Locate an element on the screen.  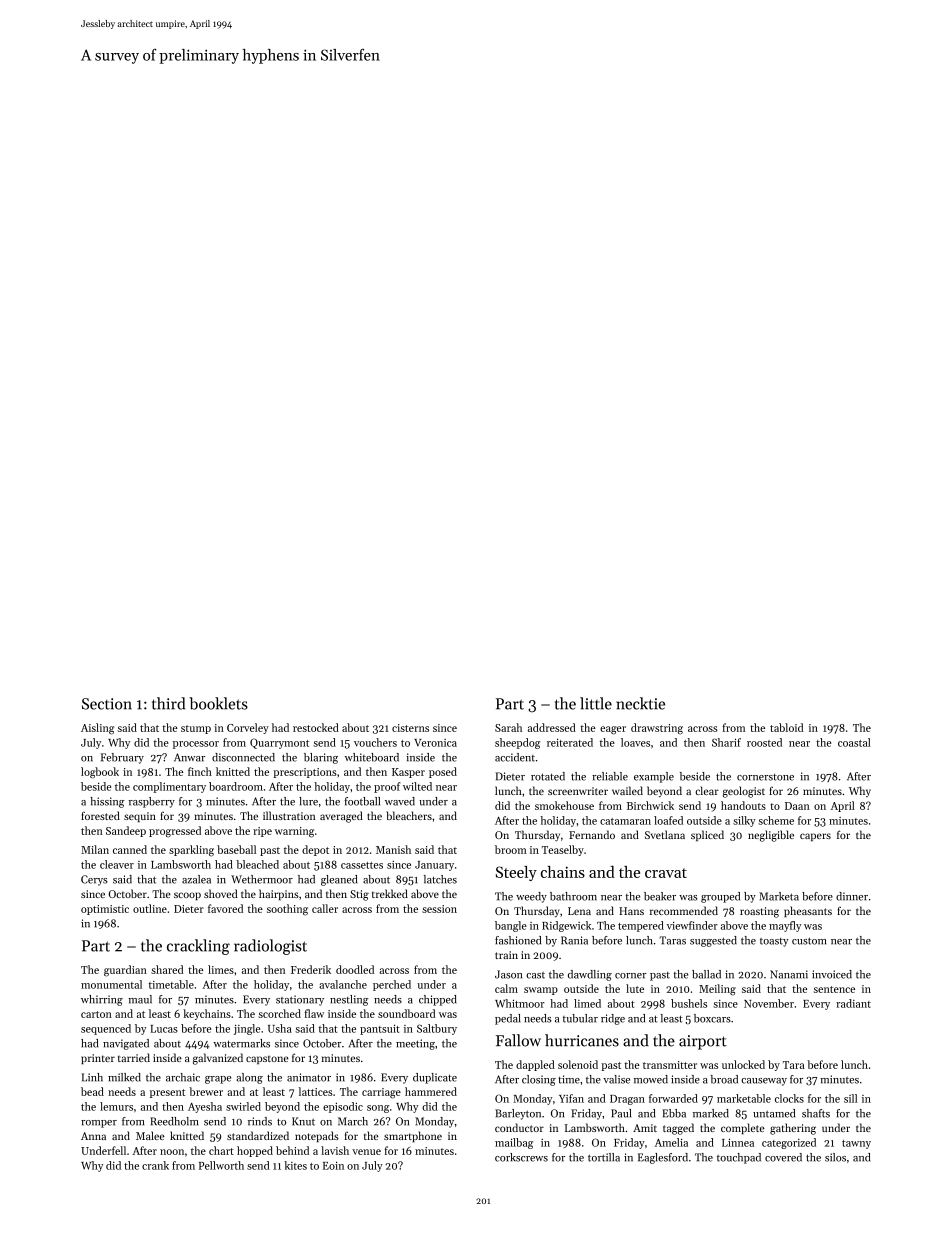
toasty is located at coordinates (774, 942).
